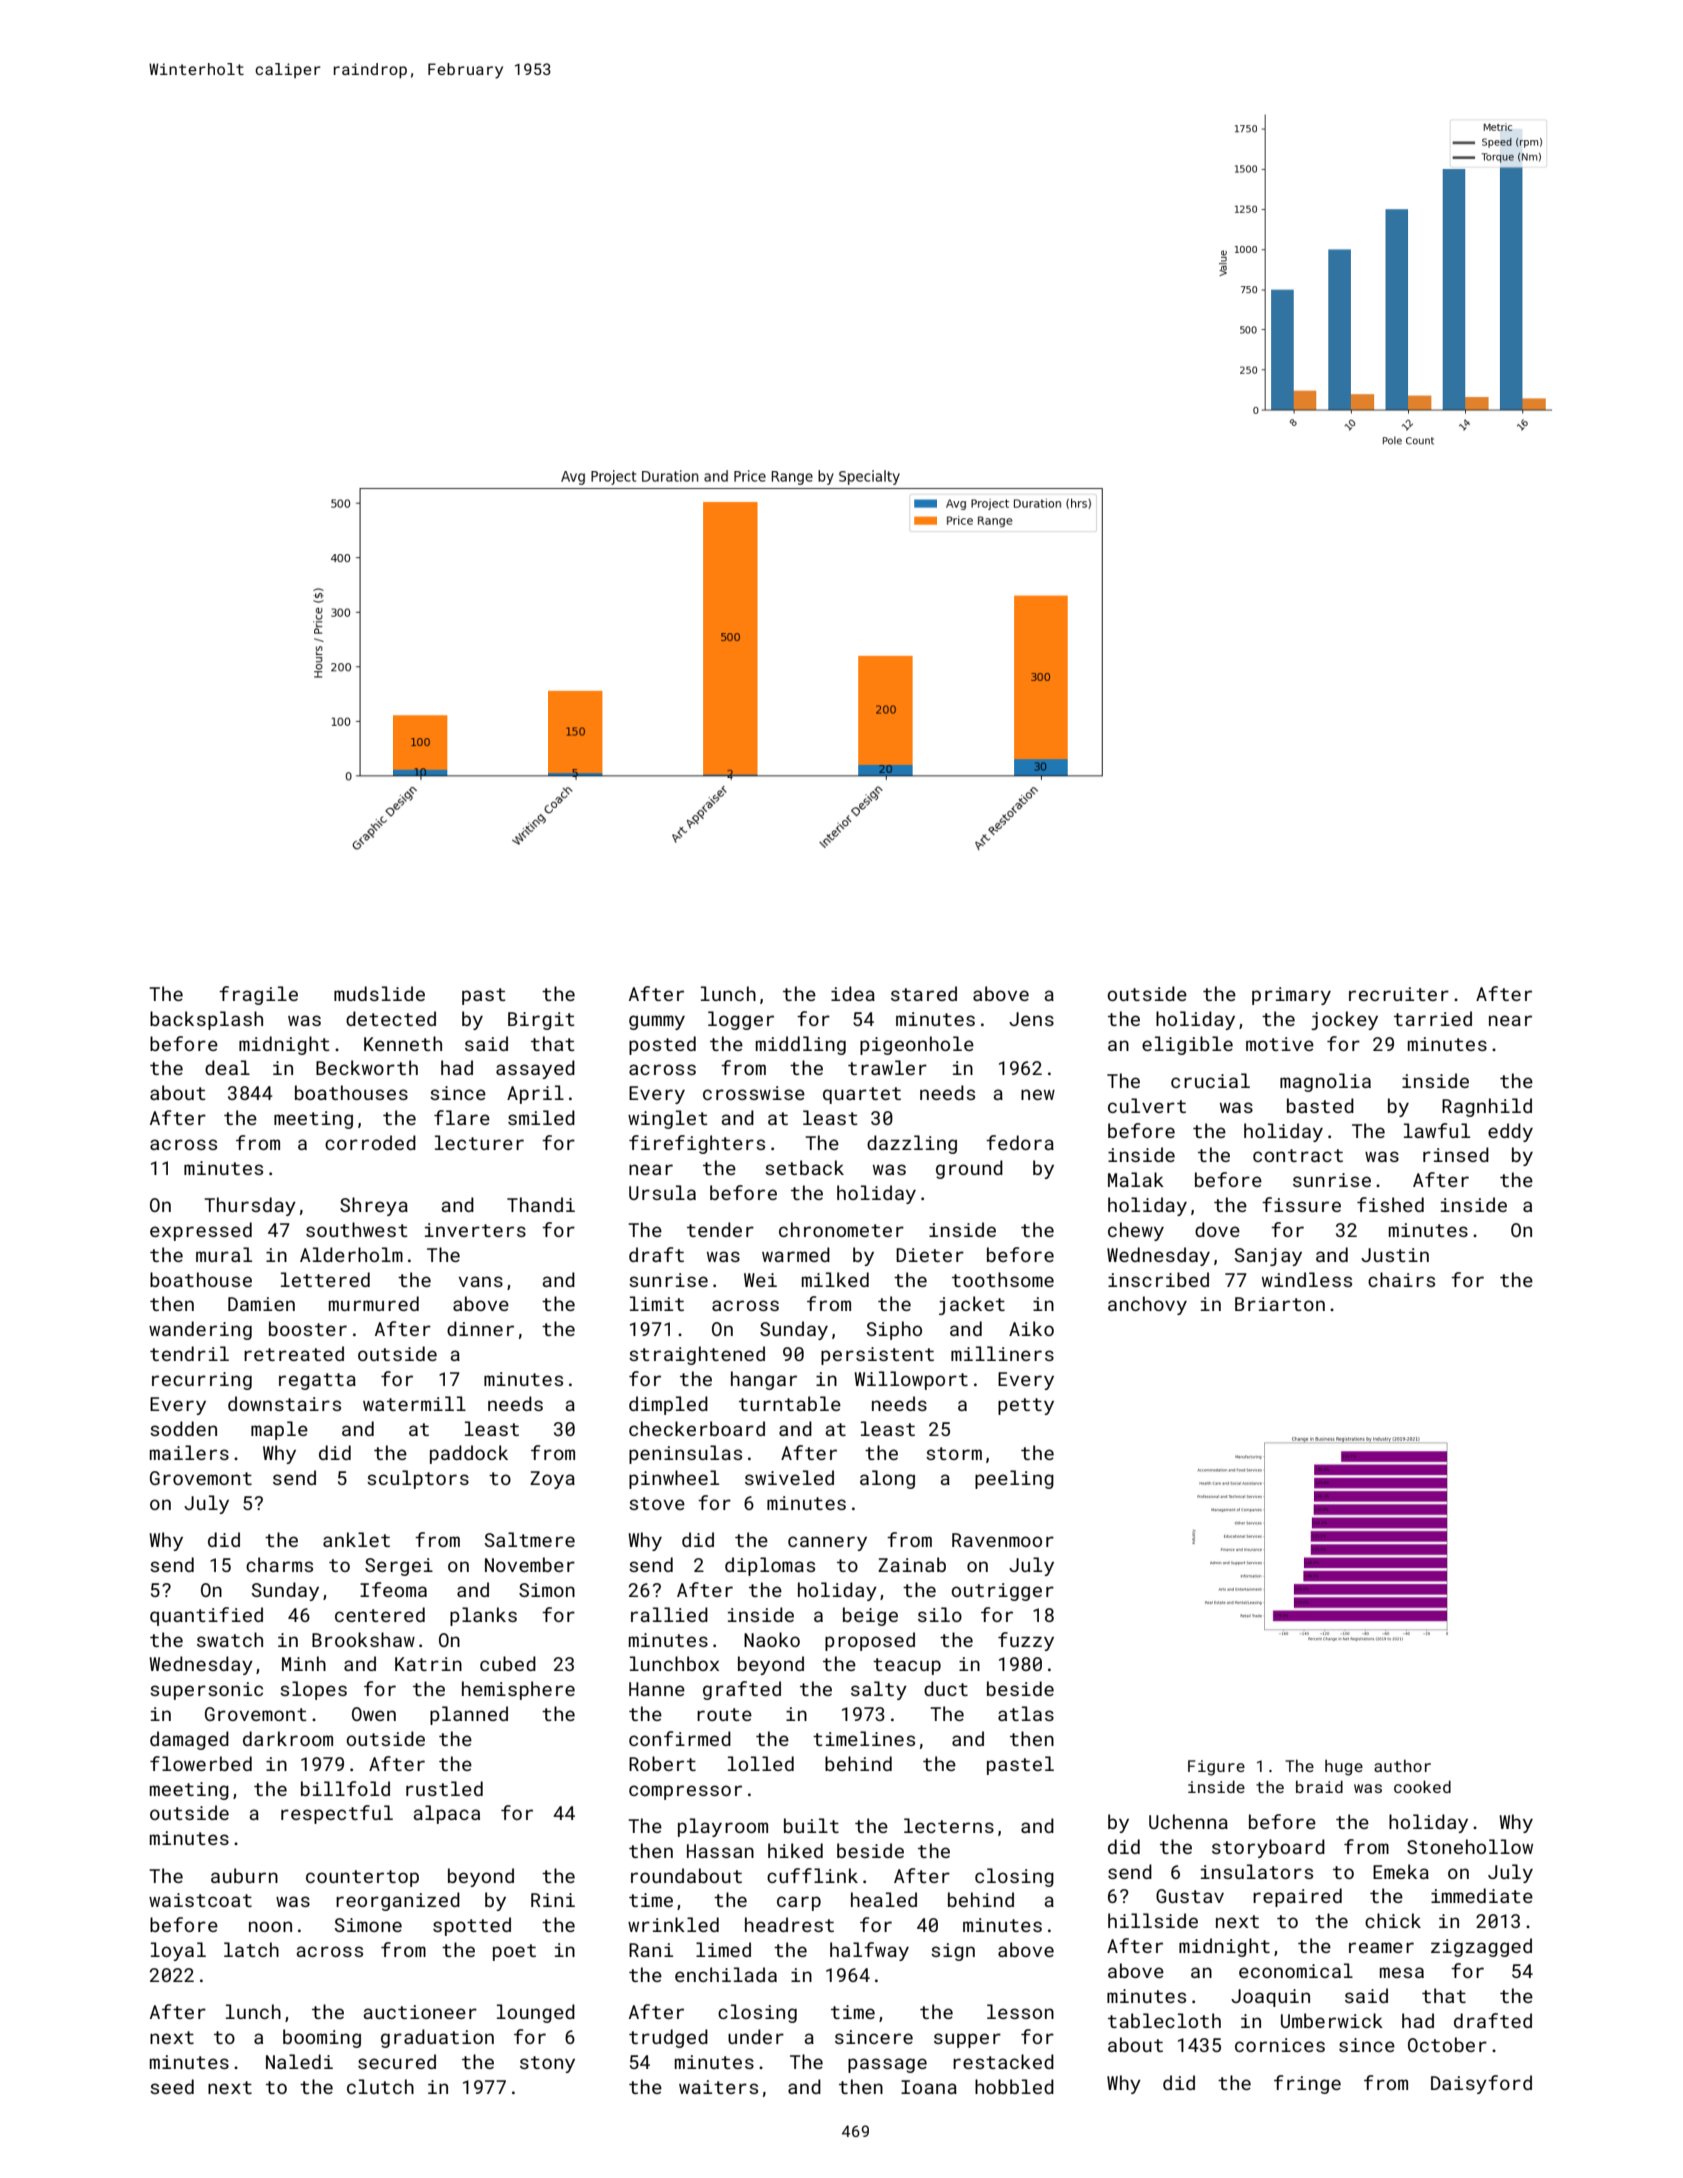  I want to click on Alderholm, so click(351, 1254).
